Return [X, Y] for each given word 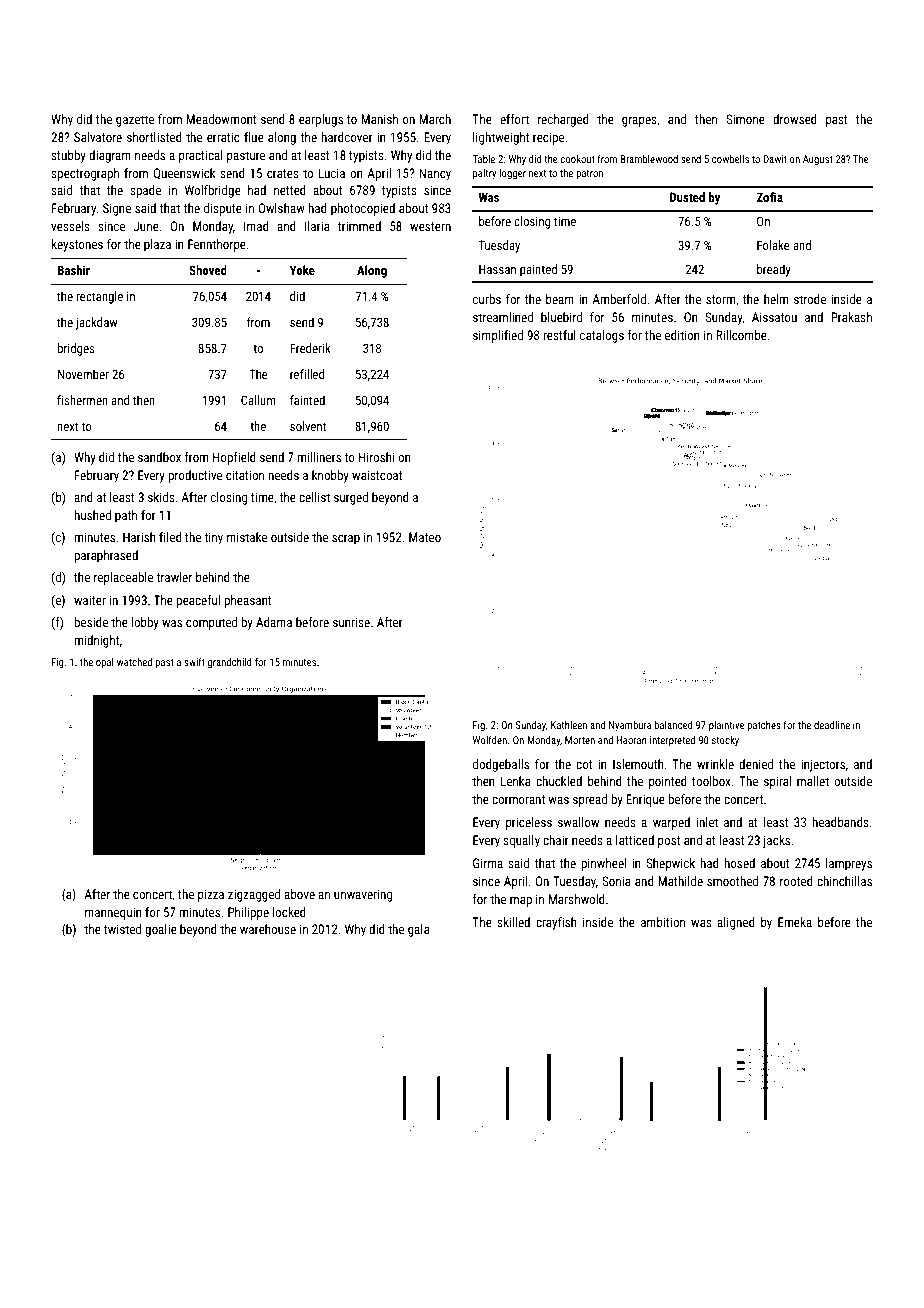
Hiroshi [376, 457]
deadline [832, 725]
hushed [93, 515]
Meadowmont [221, 119]
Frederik [310, 348]
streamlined [503, 317]
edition [682, 335]
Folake [773, 245]
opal [105, 663]
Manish [379, 119]
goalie [161, 930]
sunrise [351, 622]
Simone [745, 119]
